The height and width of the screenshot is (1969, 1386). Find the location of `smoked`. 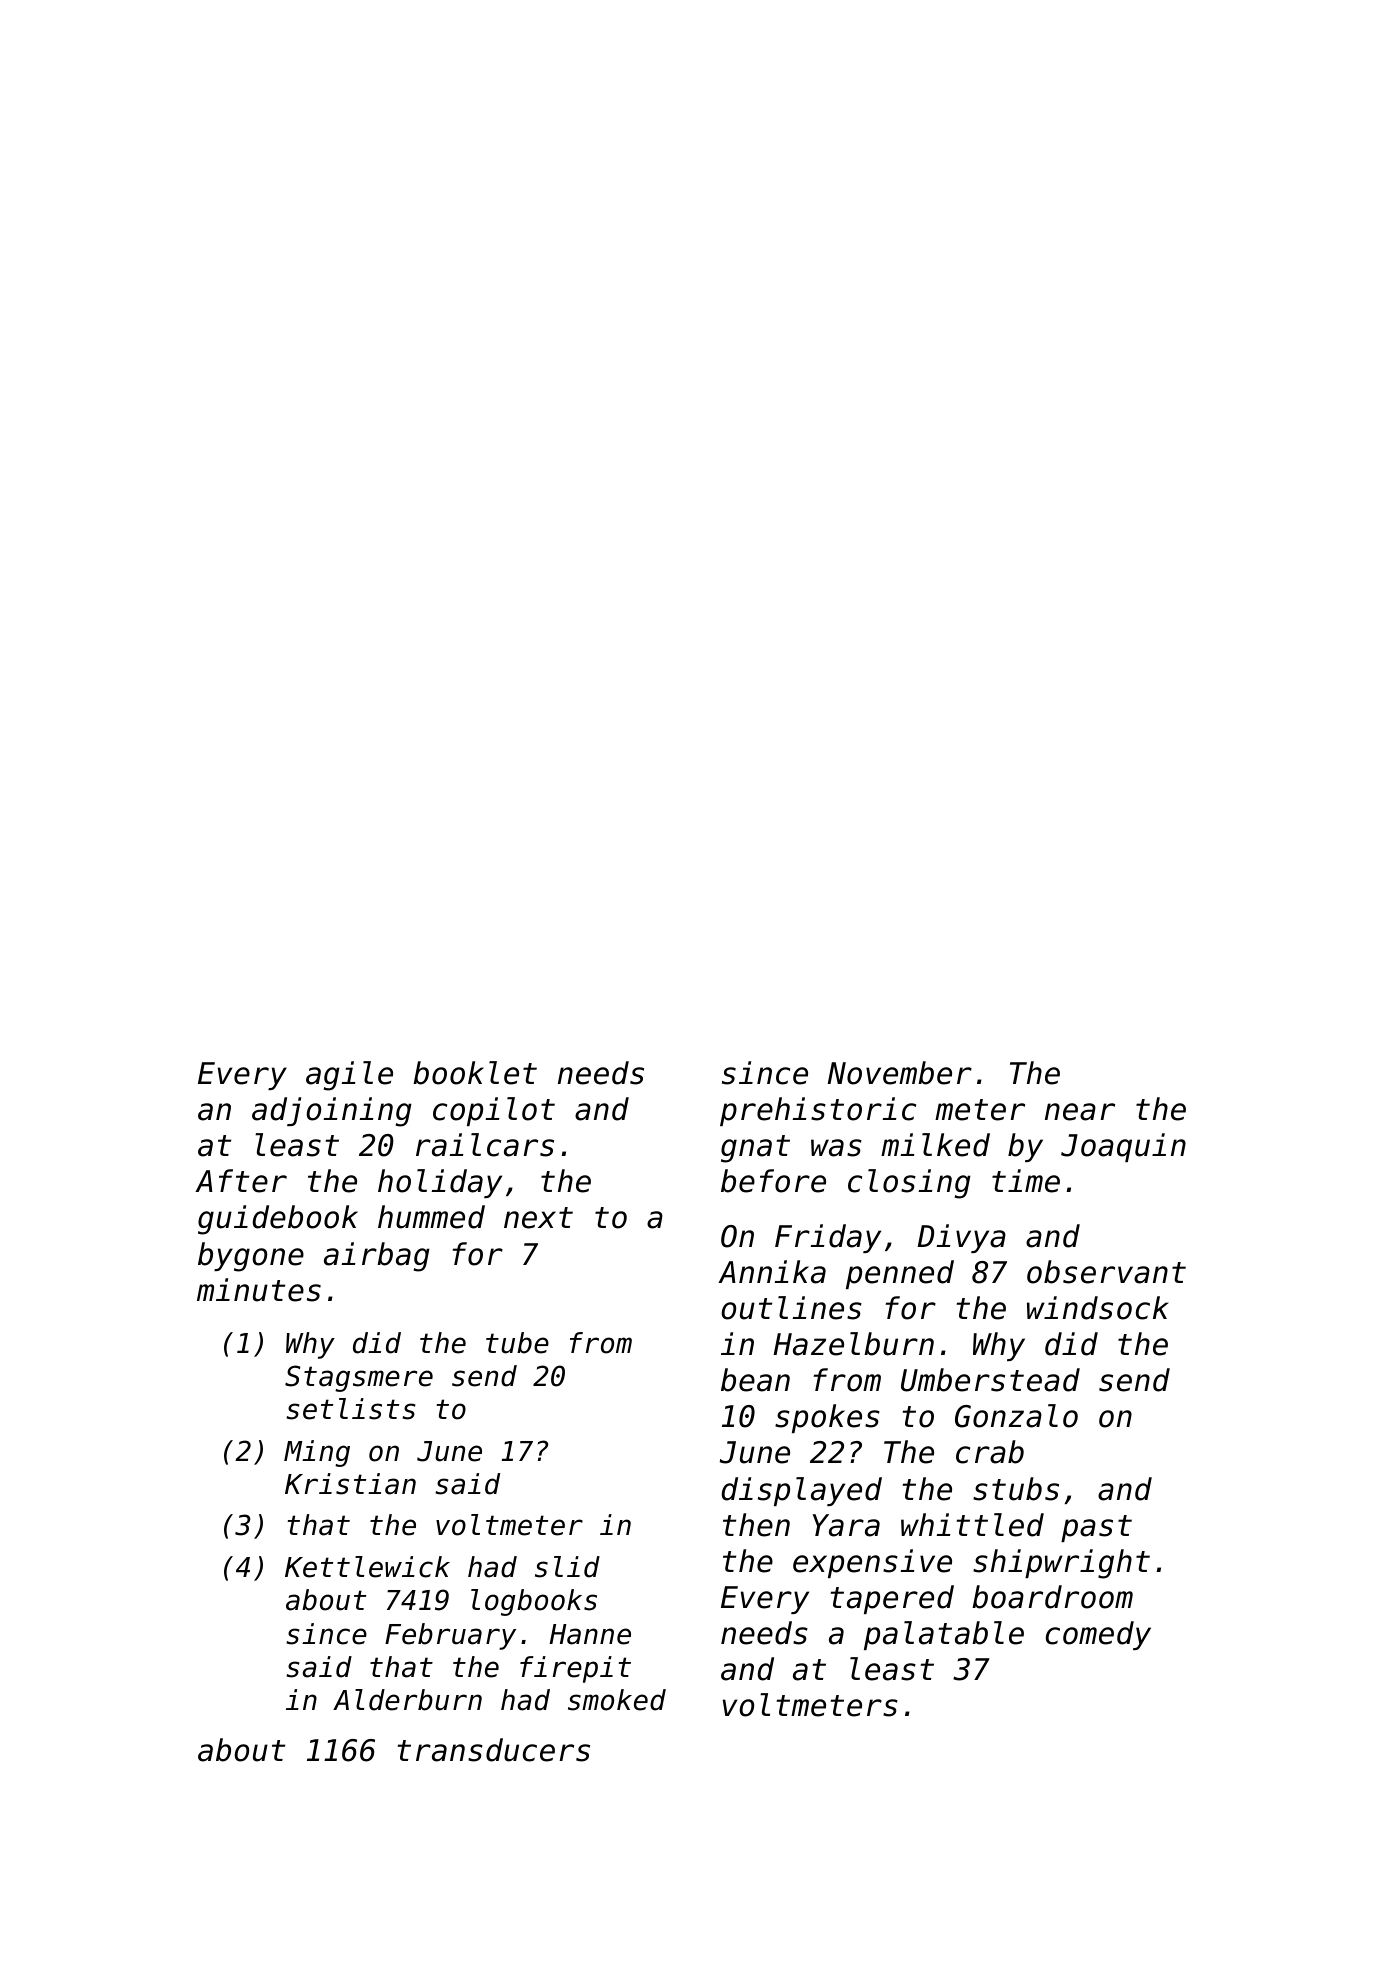

smoked is located at coordinates (617, 1700).
